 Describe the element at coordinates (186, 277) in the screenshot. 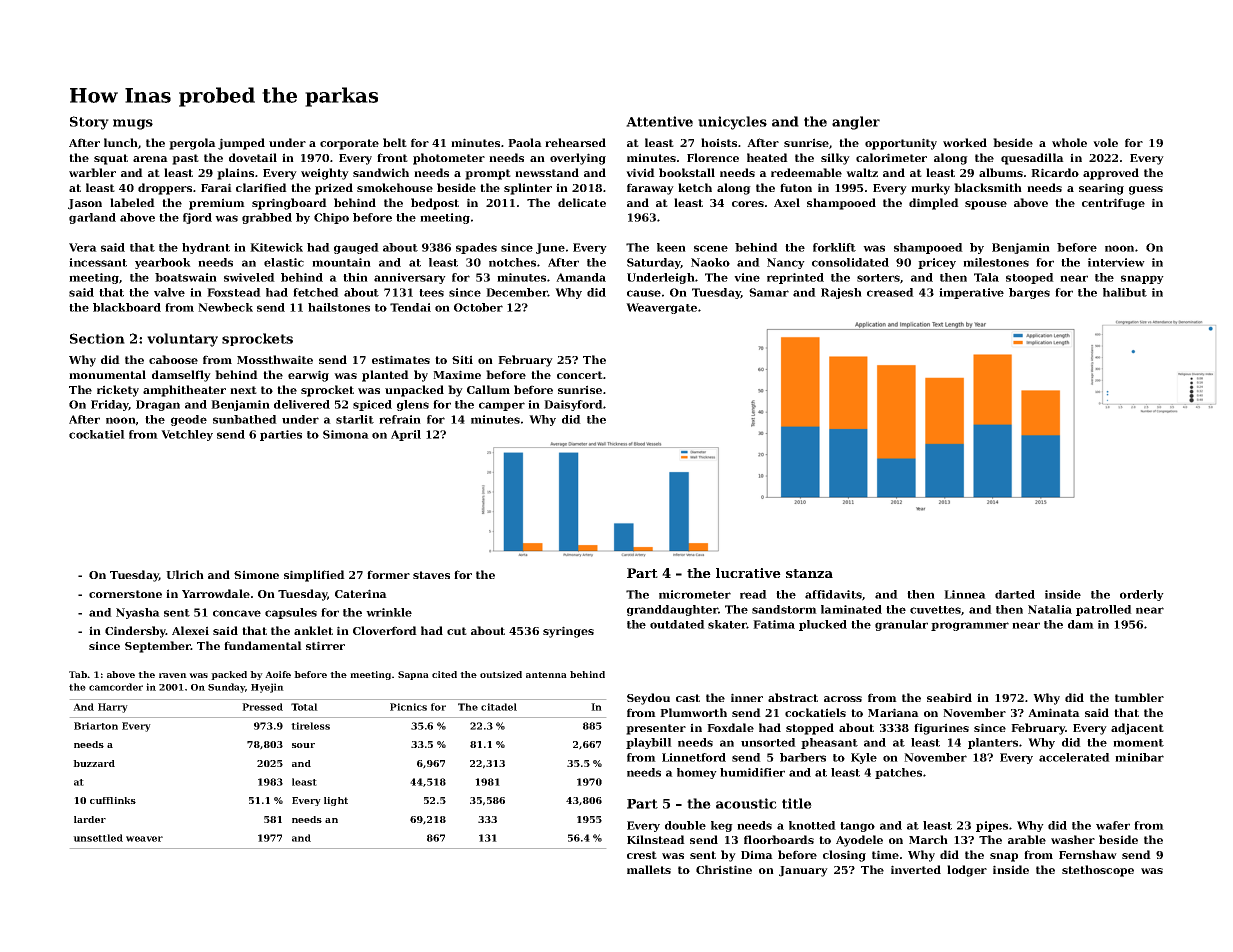

I see `boatswain` at that location.
